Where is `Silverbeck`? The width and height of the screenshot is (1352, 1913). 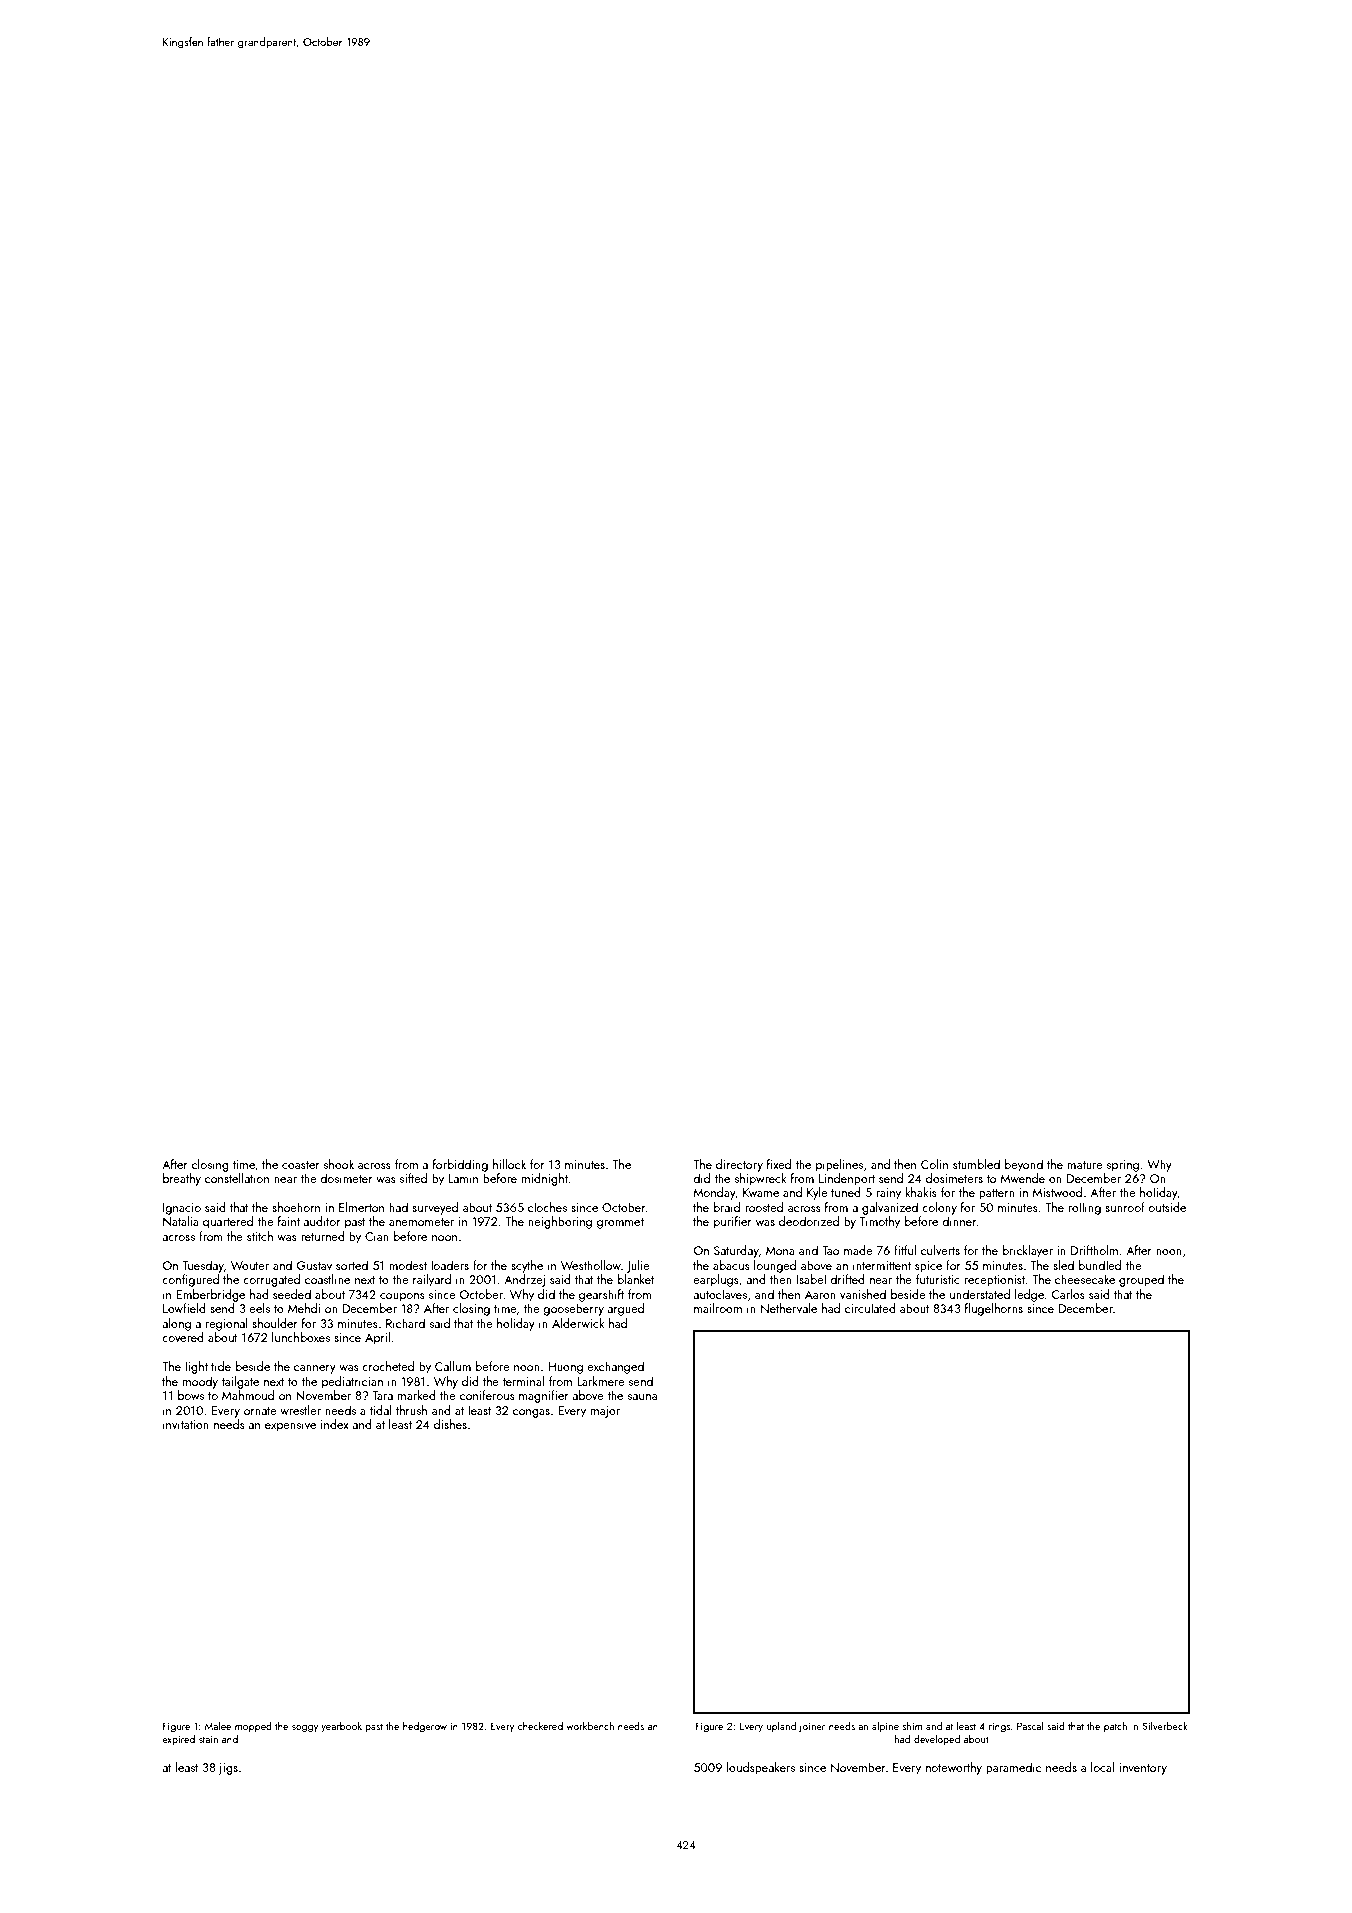
Silverbeck is located at coordinates (1165, 1726).
